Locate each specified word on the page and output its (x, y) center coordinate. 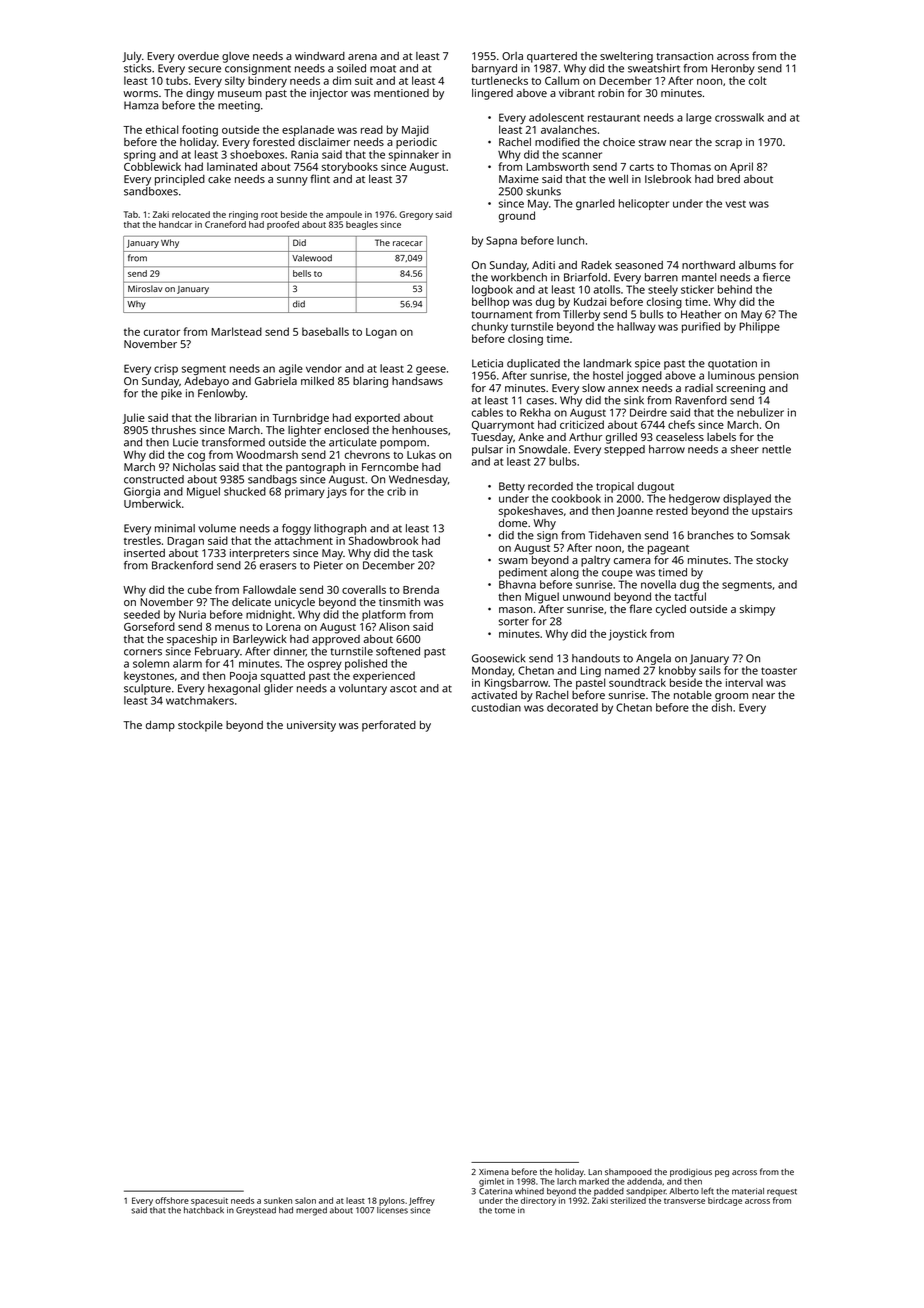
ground (517, 217)
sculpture (147, 689)
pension (778, 376)
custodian (496, 707)
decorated (572, 707)
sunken (278, 1200)
